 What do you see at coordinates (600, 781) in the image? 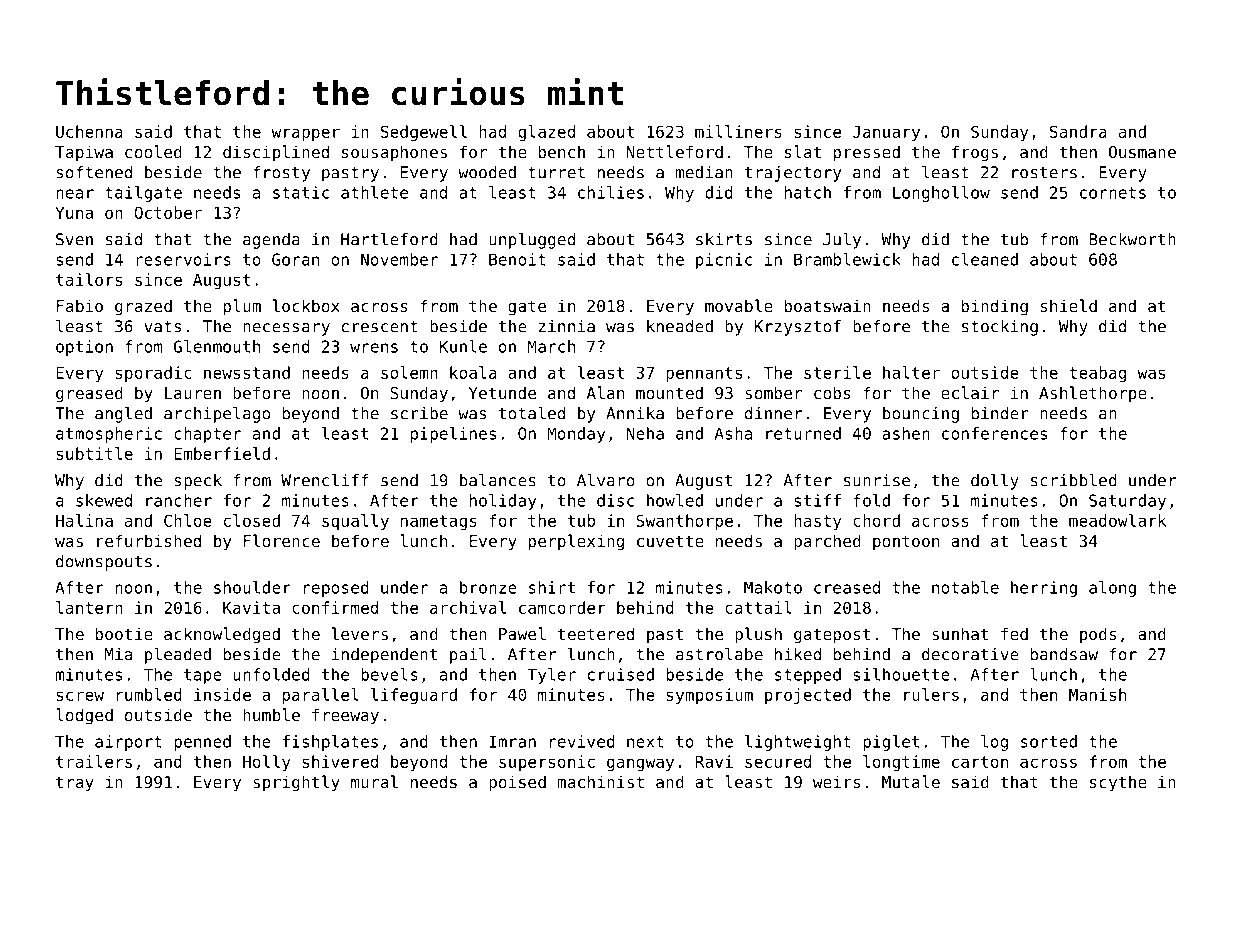
I see `machinist` at bounding box center [600, 781].
